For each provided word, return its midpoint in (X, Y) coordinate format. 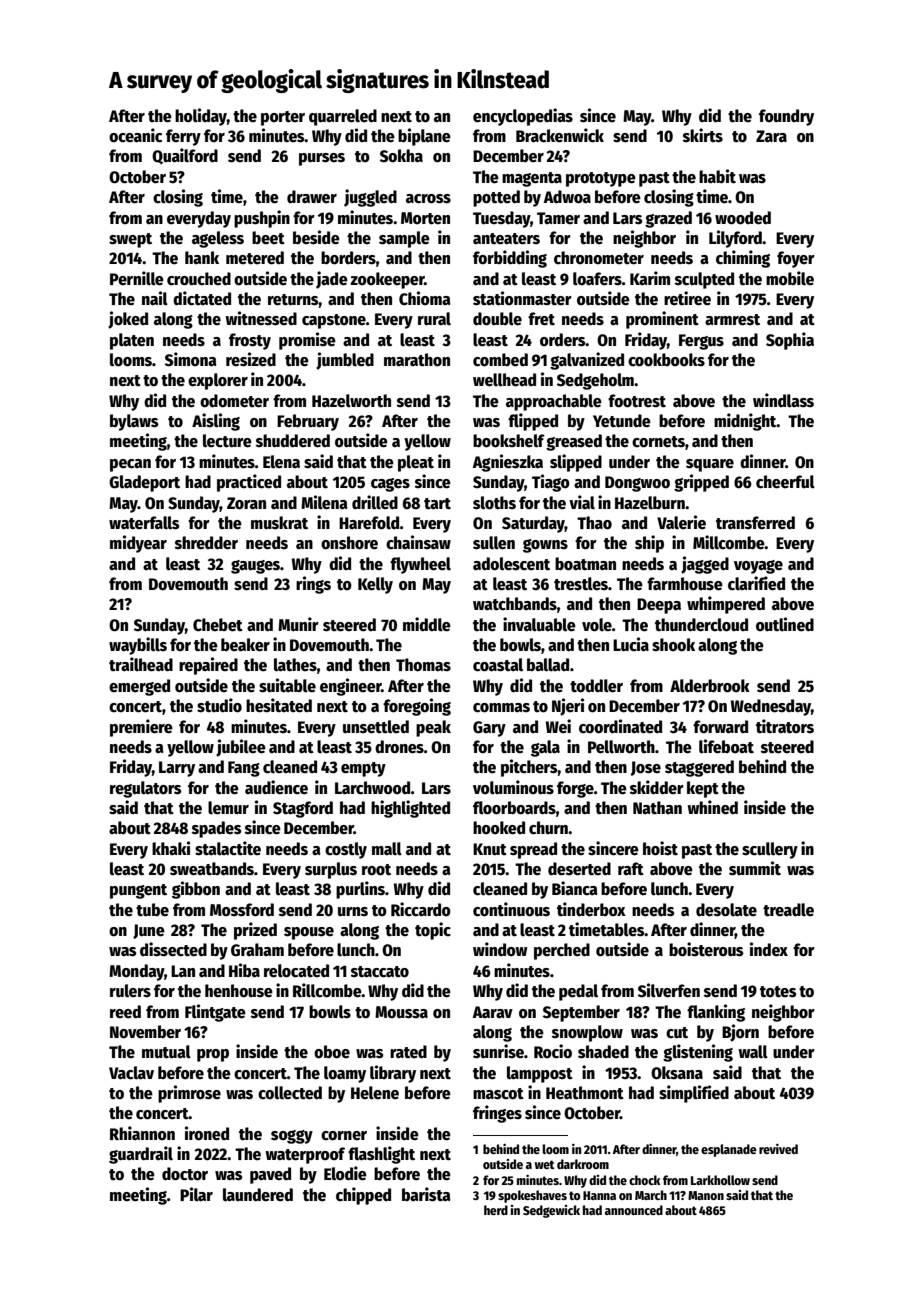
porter (283, 118)
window (500, 949)
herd (496, 1210)
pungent (138, 891)
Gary (489, 729)
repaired (208, 666)
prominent (662, 320)
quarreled (343, 117)
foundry (786, 117)
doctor (185, 1174)
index (769, 949)
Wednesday (771, 707)
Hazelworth (351, 401)
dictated (202, 298)
